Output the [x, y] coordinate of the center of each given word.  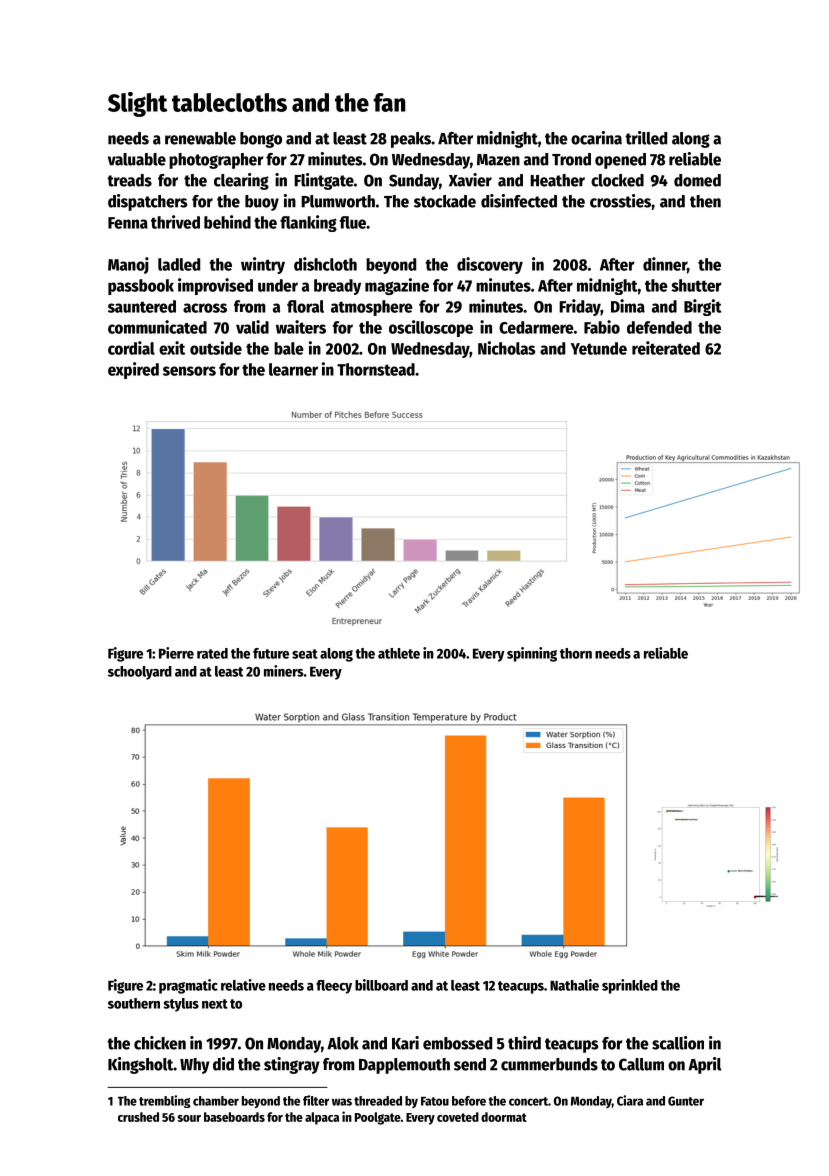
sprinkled [630, 986]
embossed [457, 1043]
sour [189, 1118]
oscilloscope [431, 328]
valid [252, 327]
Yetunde [599, 348]
